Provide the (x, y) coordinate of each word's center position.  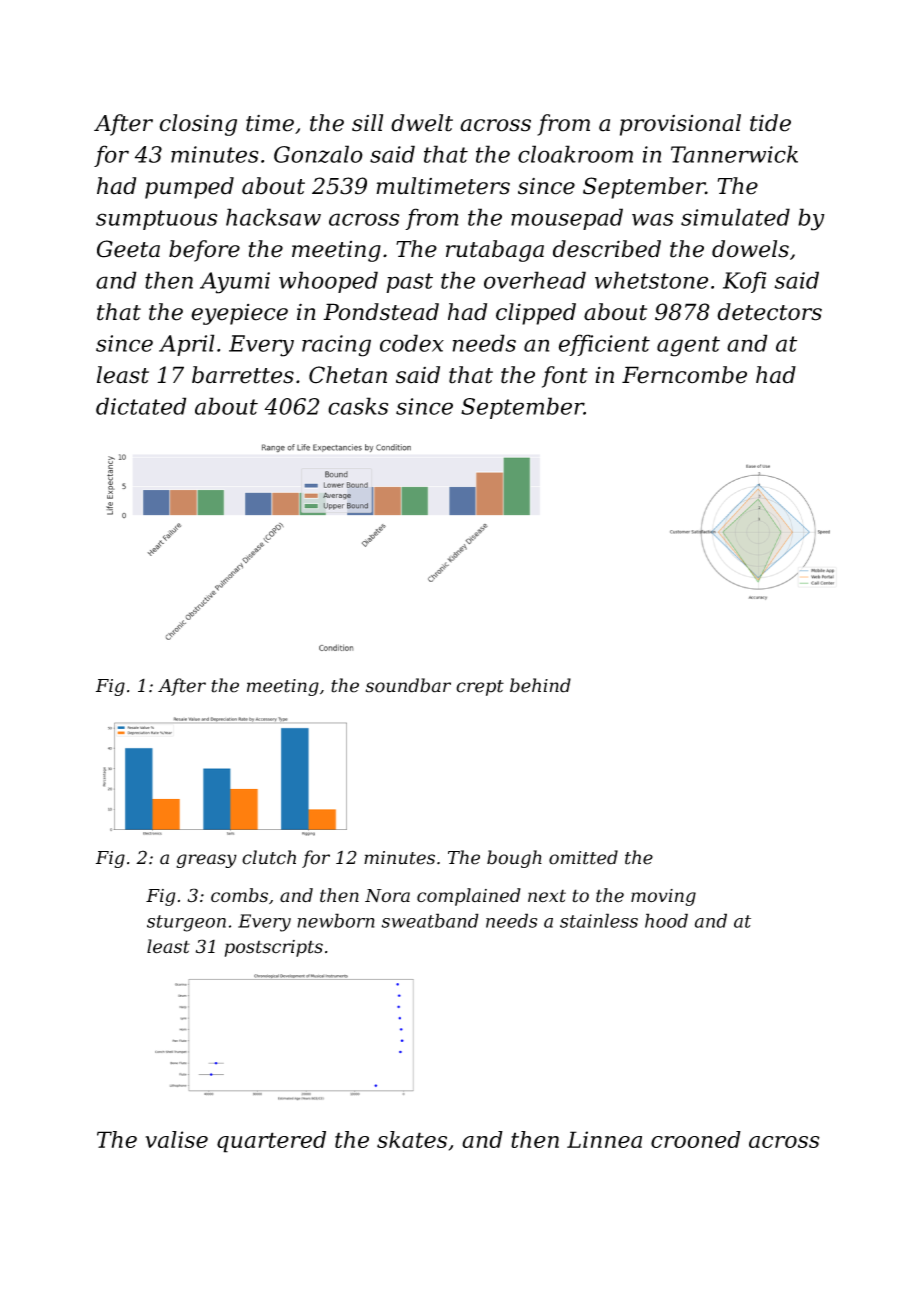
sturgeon (186, 923)
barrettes (243, 375)
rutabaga (495, 251)
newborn (336, 920)
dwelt (422, 123)
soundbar (408, 685)
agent (688, 346)
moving (663, 897)
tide (770, 123)
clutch (269, 857)
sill (367, 123)
